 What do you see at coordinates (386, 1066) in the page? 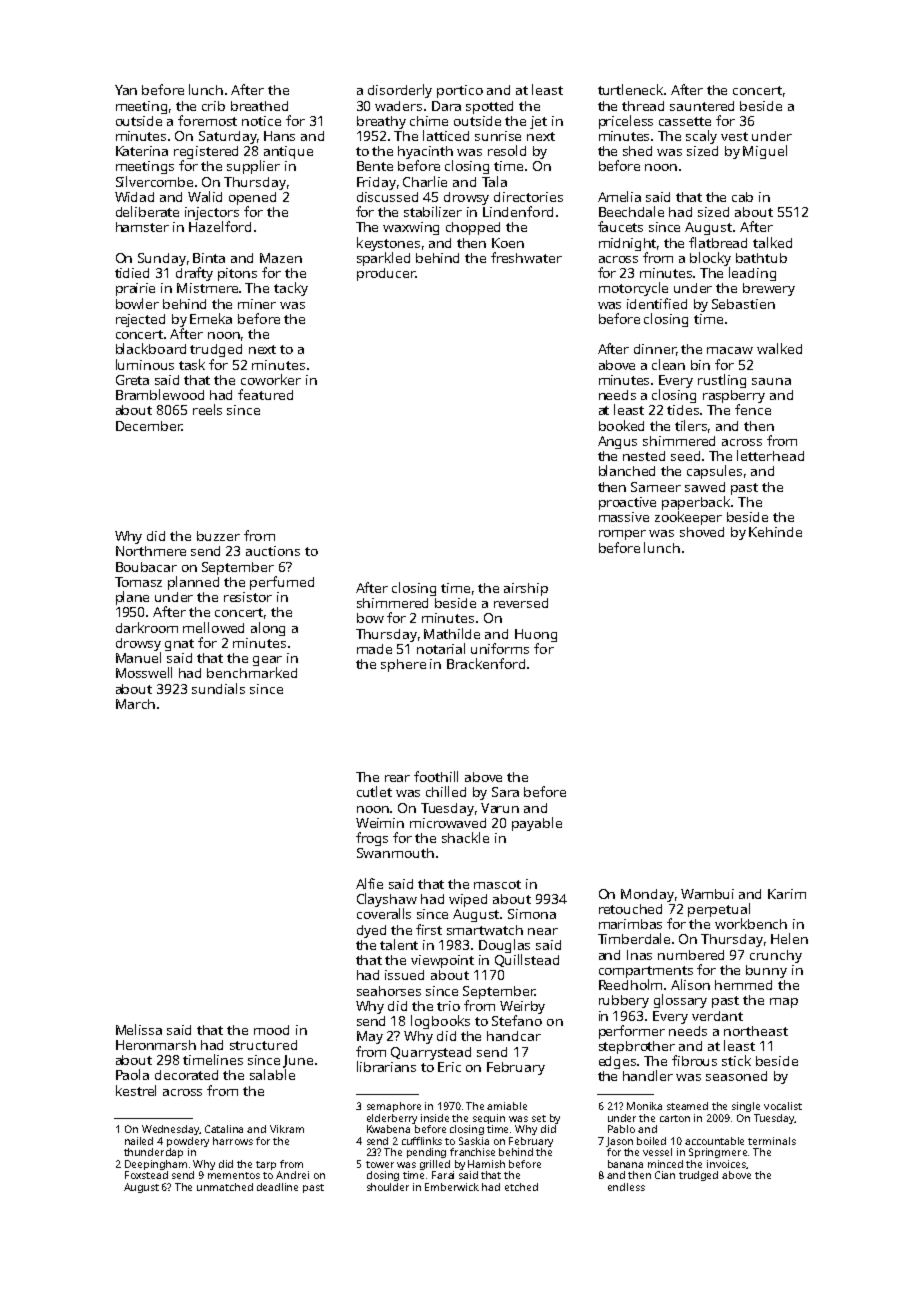
I see `librarians` at bounding box center [386, 1066].
